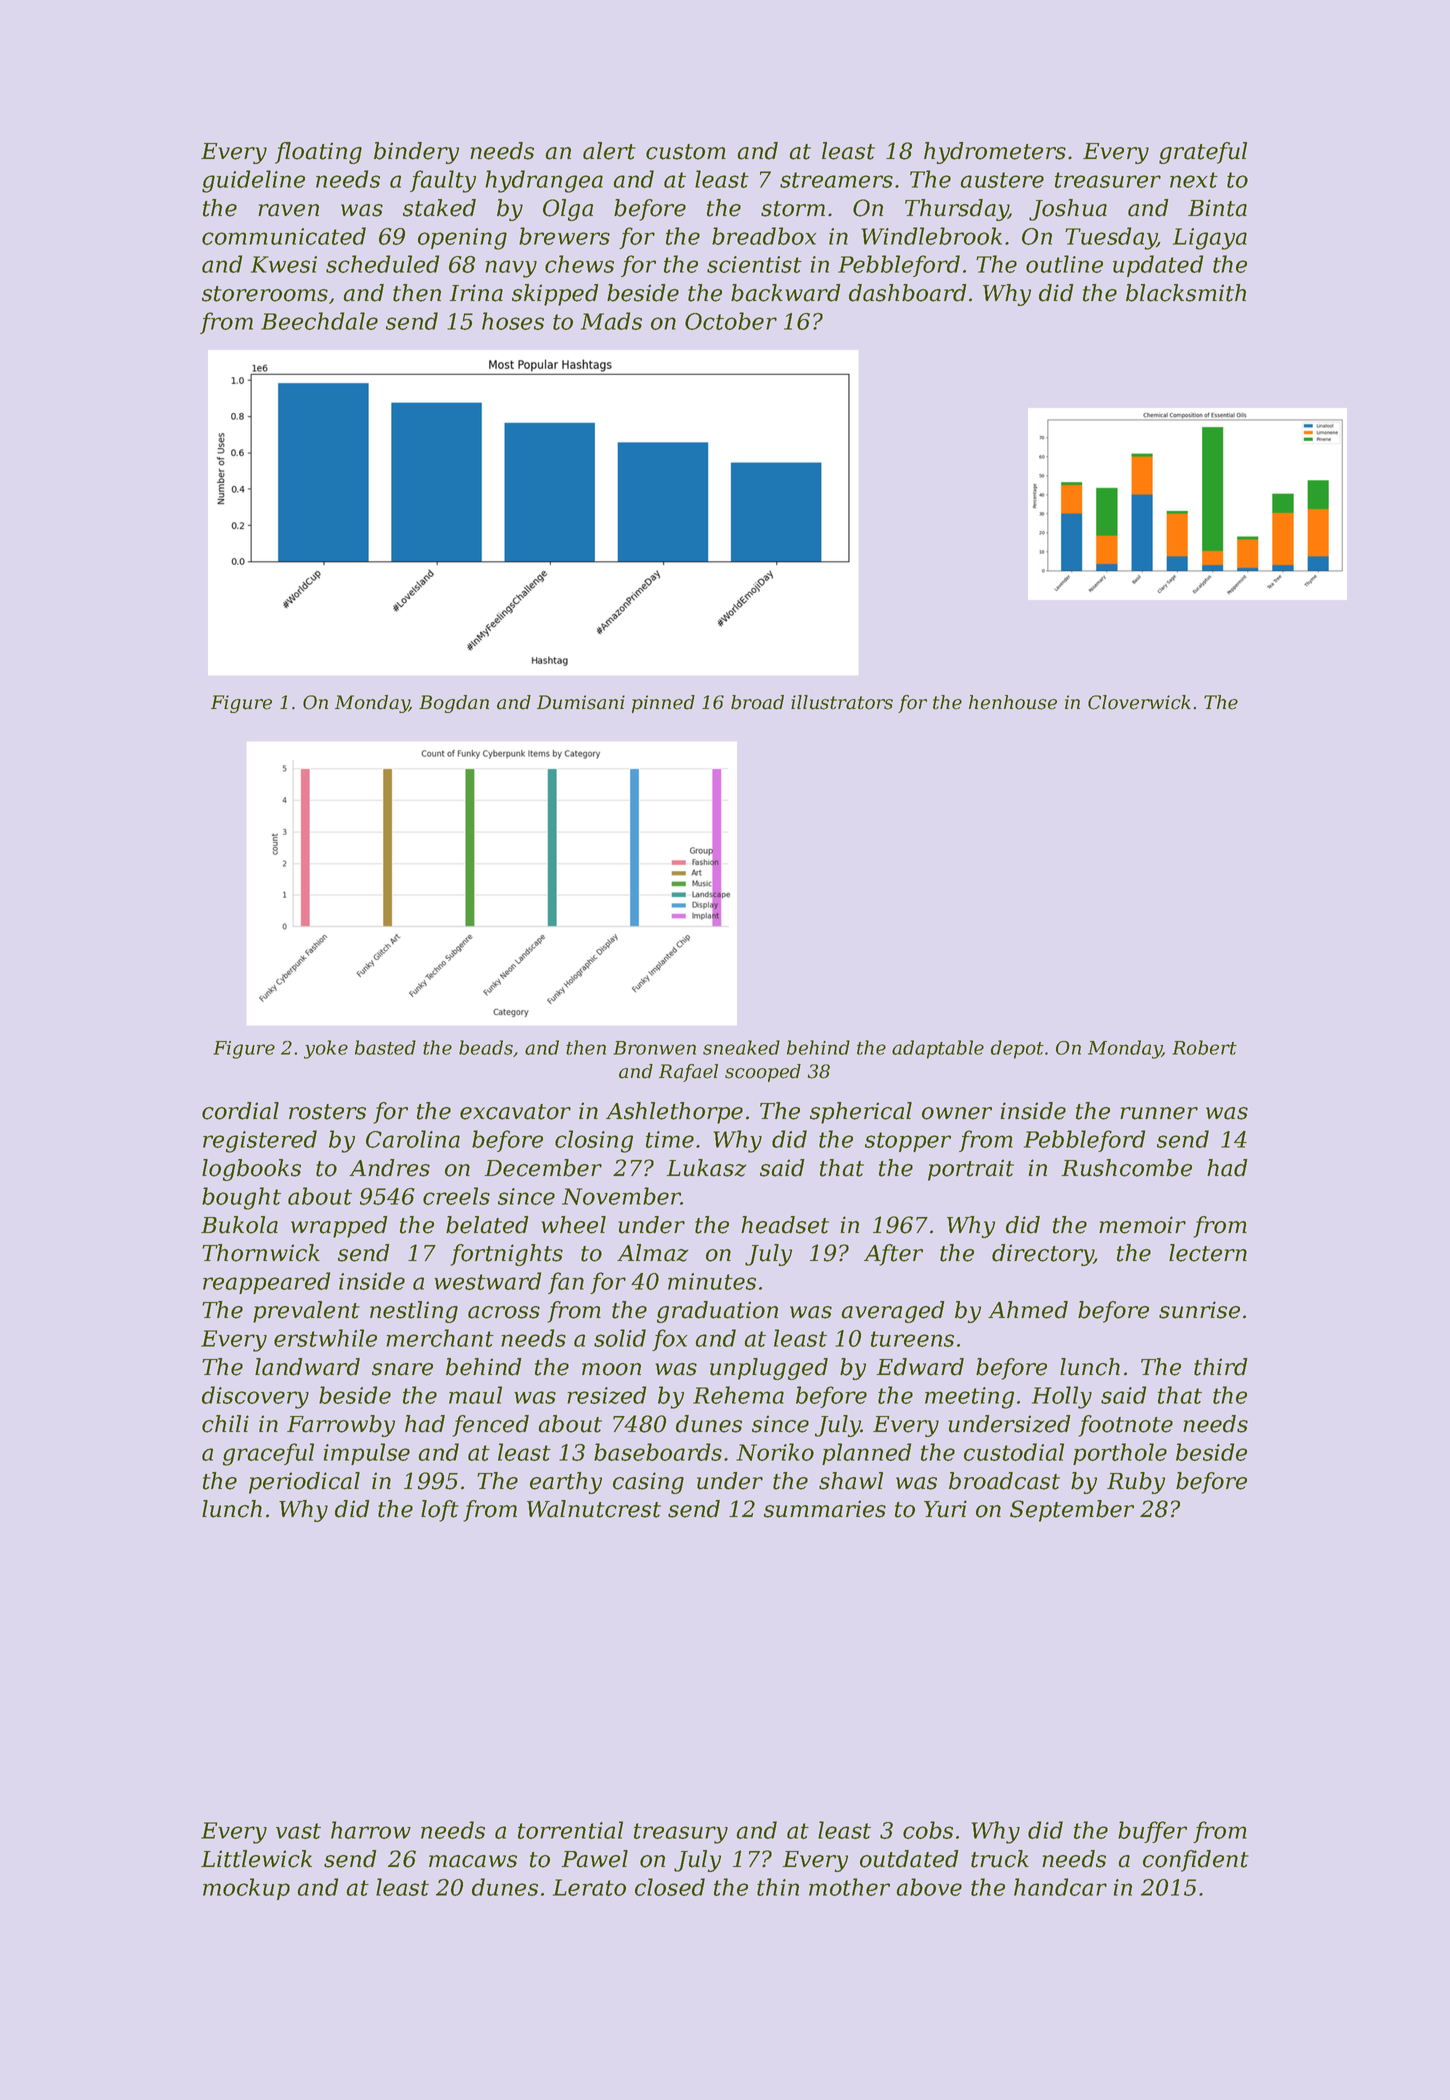  What do you see at coordinates (825, 1509) in the page?
I see `summaries` at bounding box center [825, 1509].
